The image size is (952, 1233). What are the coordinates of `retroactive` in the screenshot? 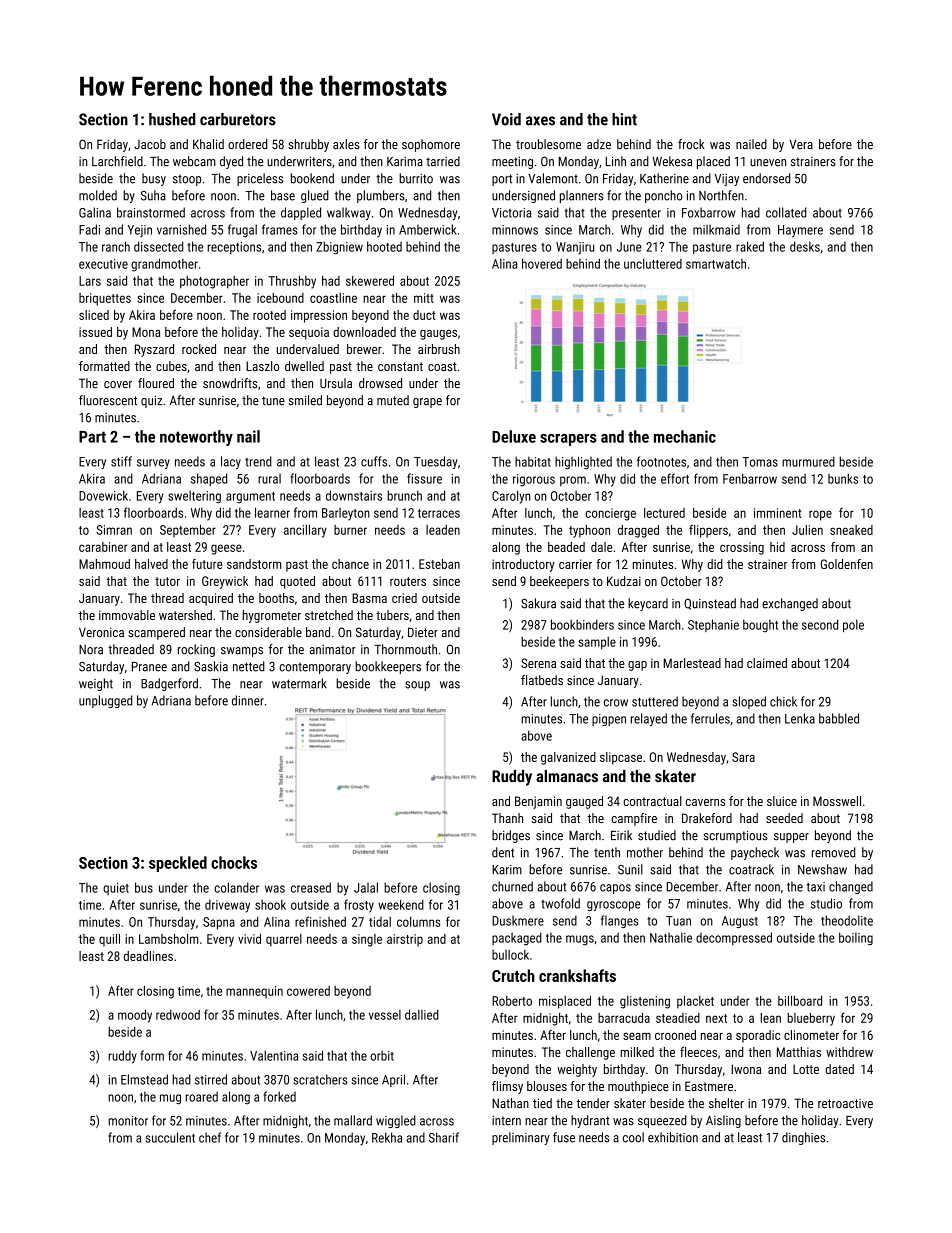 It's located at (845, 1103).
